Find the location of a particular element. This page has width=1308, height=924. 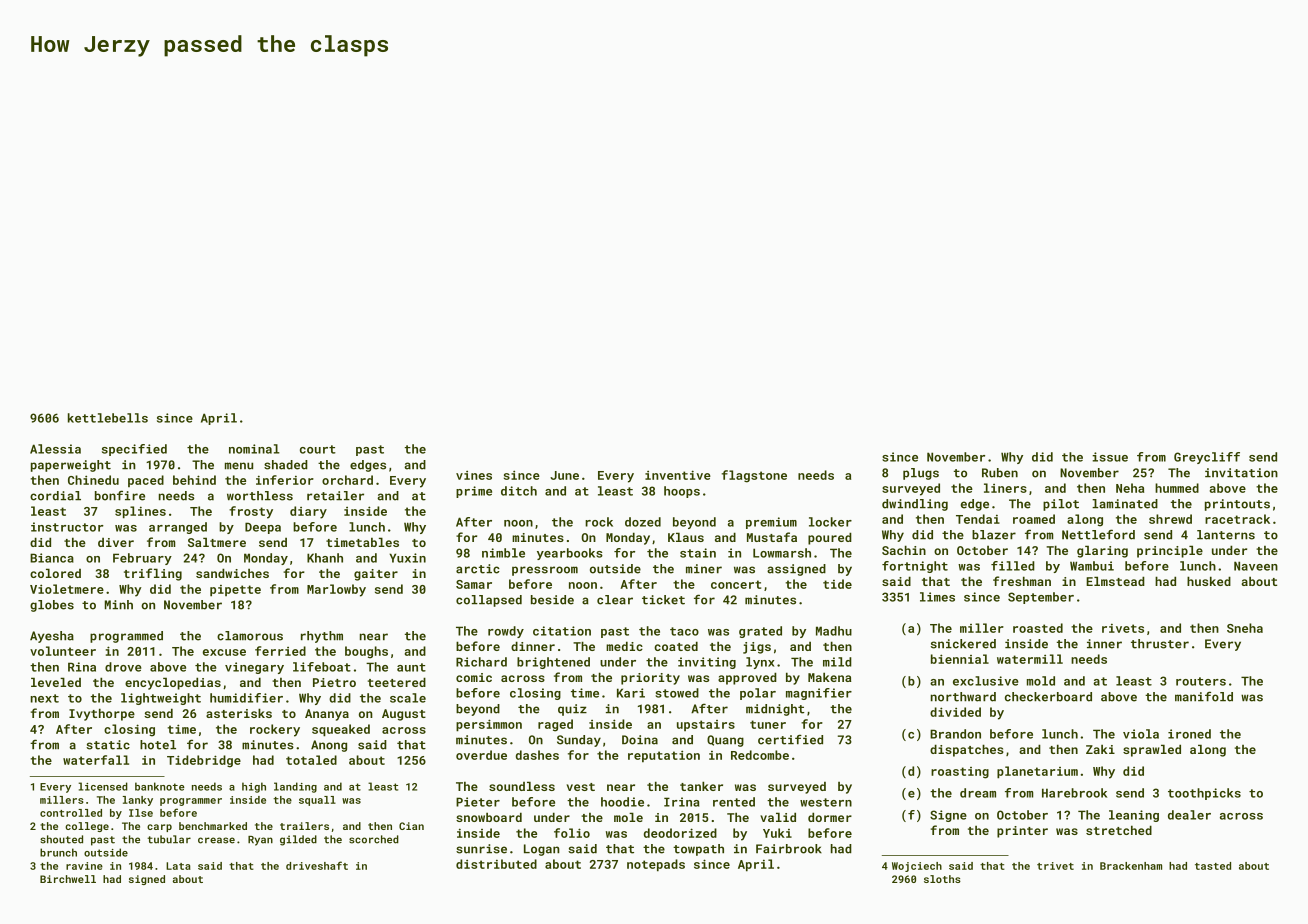

Khanh is located at coordinates (325, 558).
